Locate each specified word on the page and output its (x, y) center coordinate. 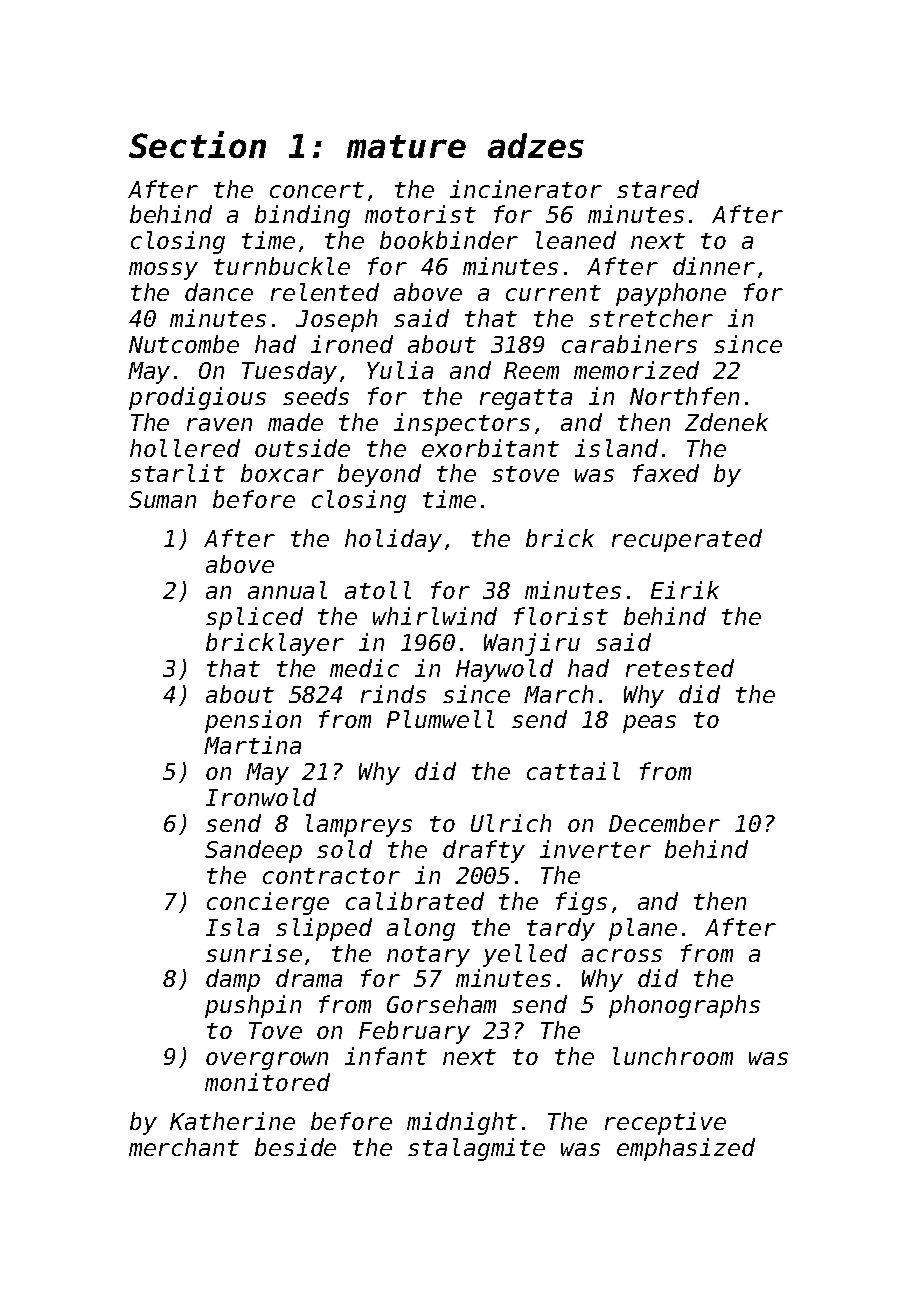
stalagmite (476, 1149)
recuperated (687, 540)
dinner (714, 266)
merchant (184, 1147)
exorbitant (490, 448)
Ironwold (261, 797)
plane (643, 929)
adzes (536, 145)
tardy (561, 929)
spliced (254, 618)
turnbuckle (282, 266)
